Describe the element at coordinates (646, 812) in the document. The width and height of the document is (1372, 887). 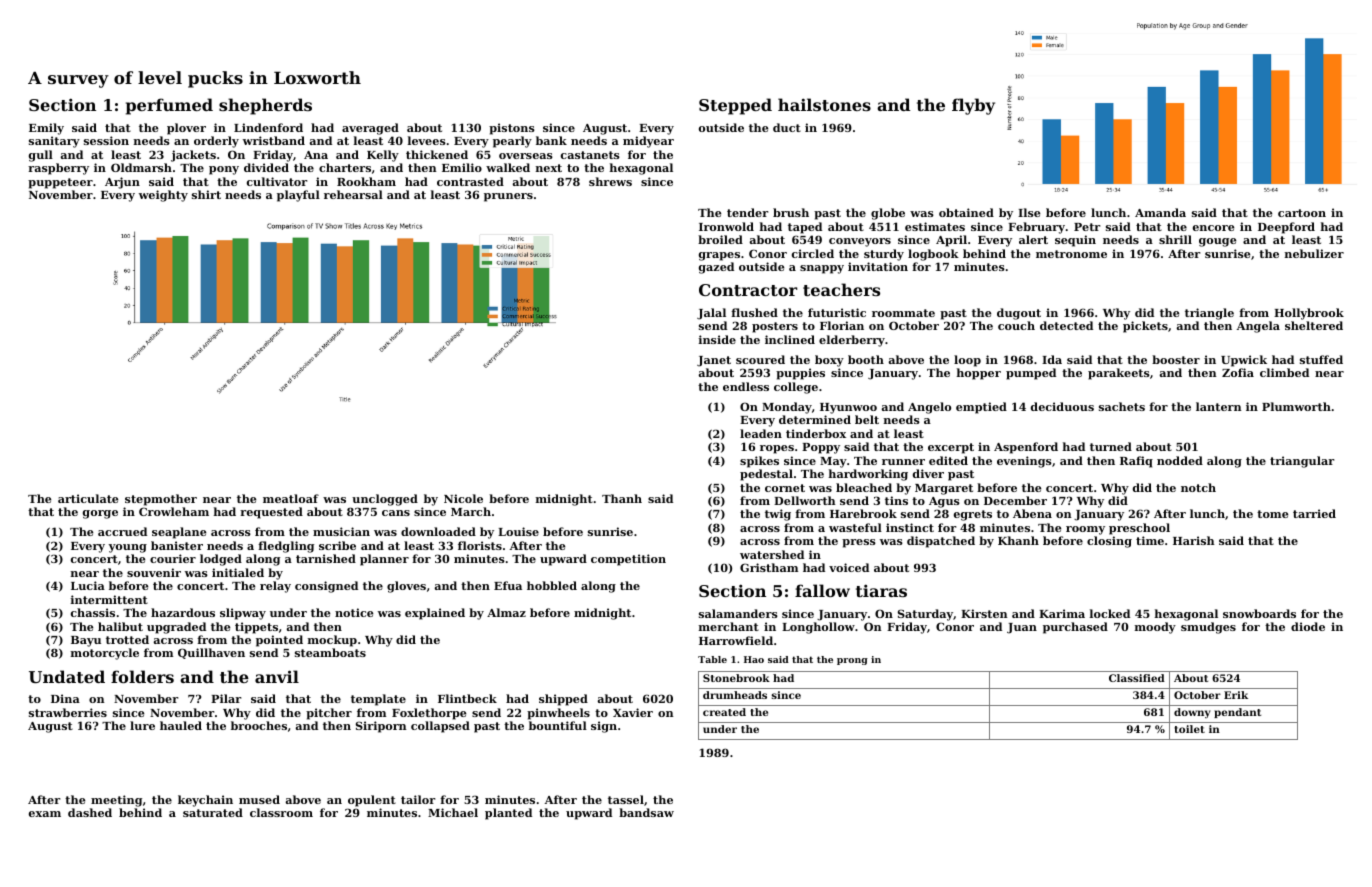
I see `bandsaw` at that location.
